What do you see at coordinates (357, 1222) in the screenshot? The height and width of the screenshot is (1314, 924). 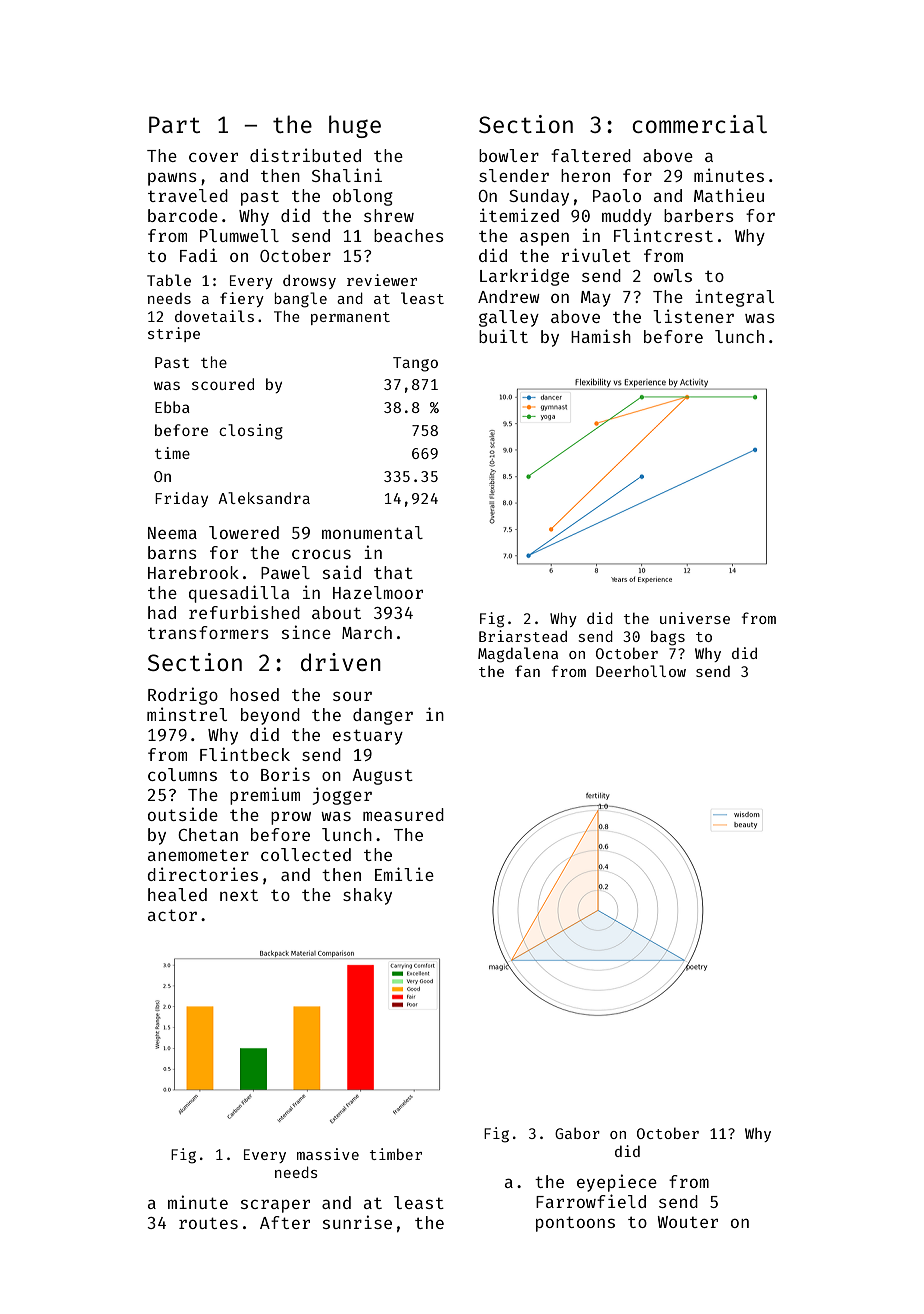 I see `sunrise` at bounding box center [357, 1222].
